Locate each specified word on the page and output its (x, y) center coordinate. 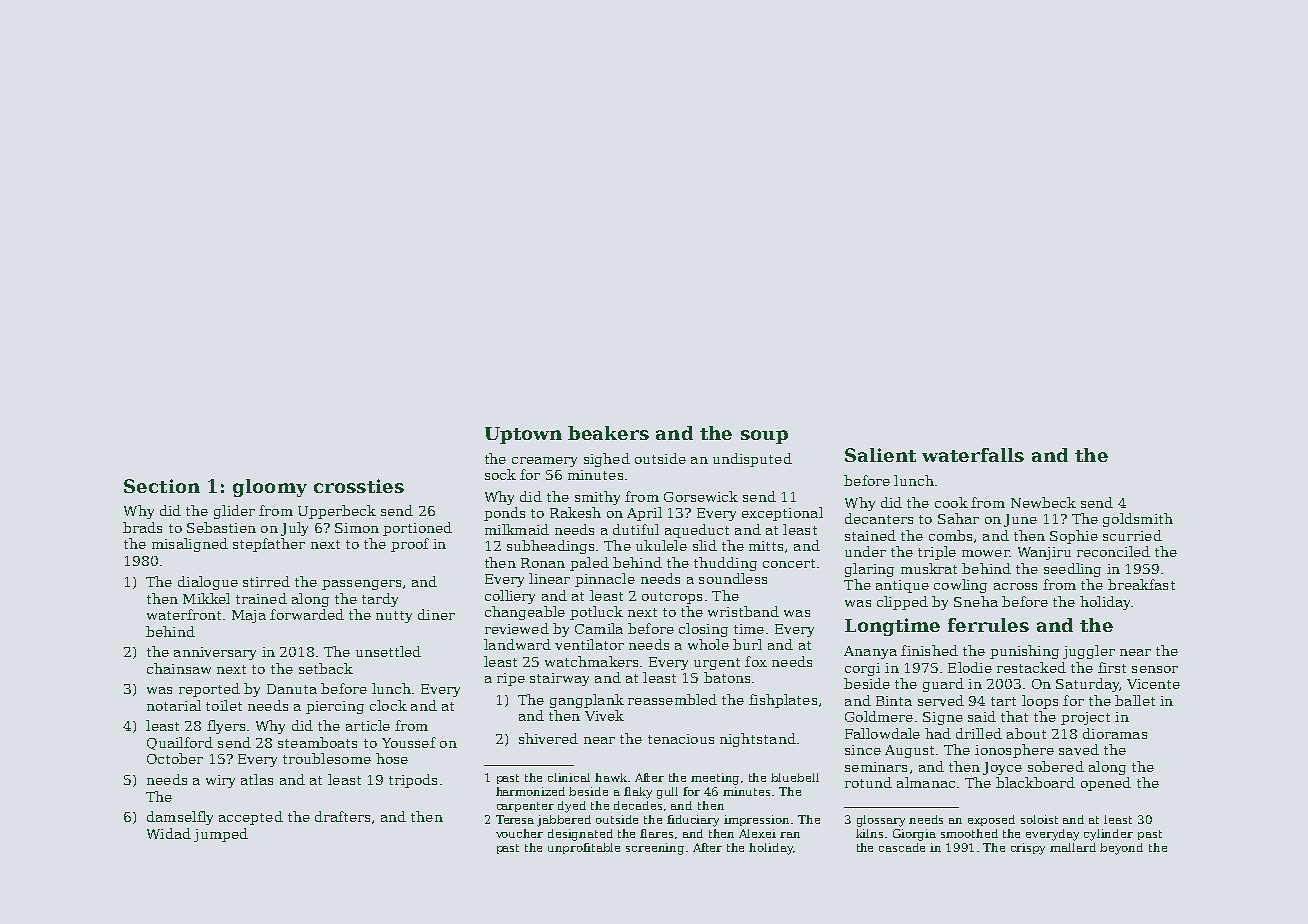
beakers (608, 433)
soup (764, 437)
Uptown (523, 435)
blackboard (1035, 782)
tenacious (681, 739)
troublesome (327, 758)
